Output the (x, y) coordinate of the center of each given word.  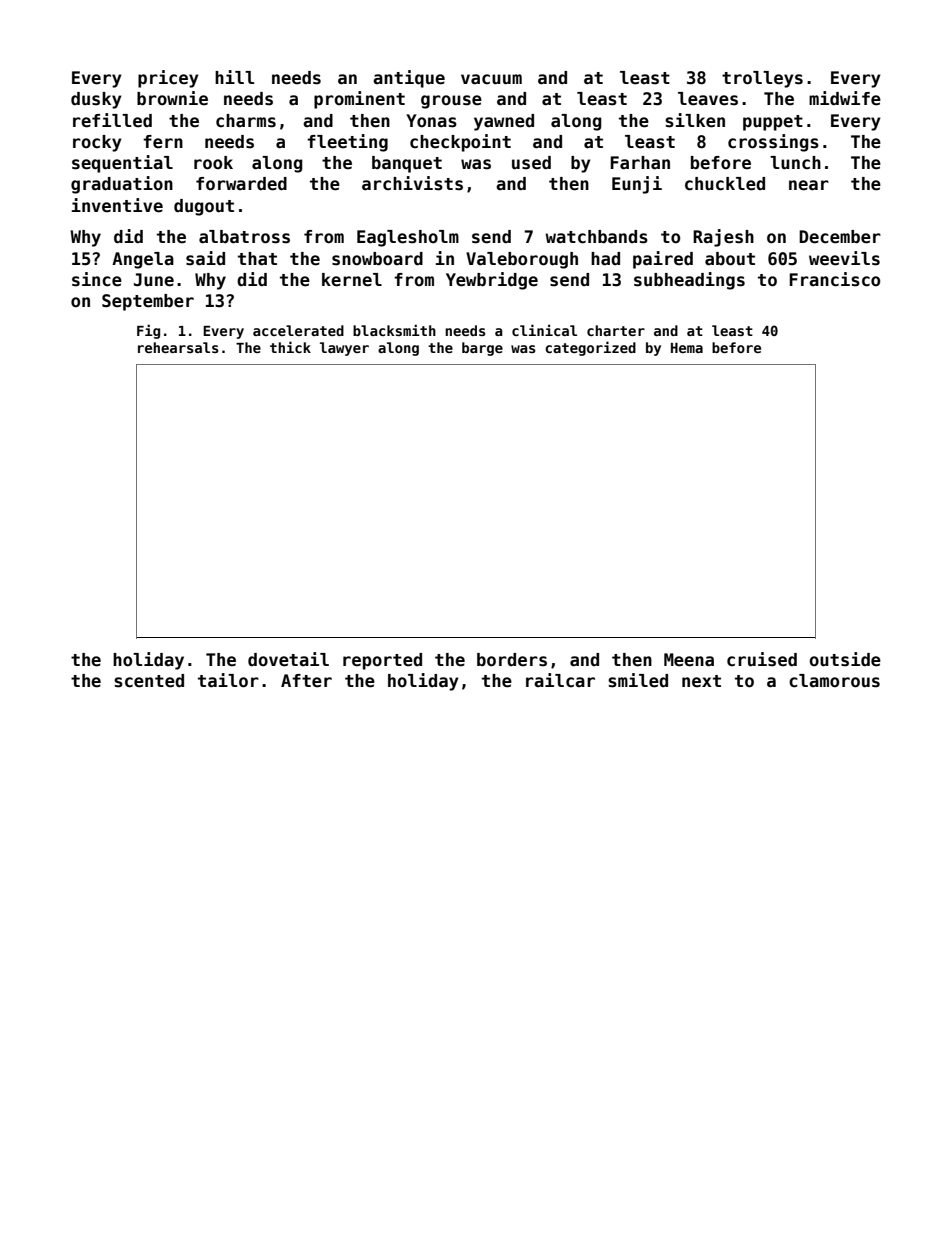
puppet (773, 123)
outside (845, 659)
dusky (96, 100)
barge (482, 349)
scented (149, 681)
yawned (504, 122)
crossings (773, 143)
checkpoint (460, 143)
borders (512, 660)
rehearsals (178, 347)
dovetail (288, 659)
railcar (560, 680)
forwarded (241, 184)
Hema (687, 348)
